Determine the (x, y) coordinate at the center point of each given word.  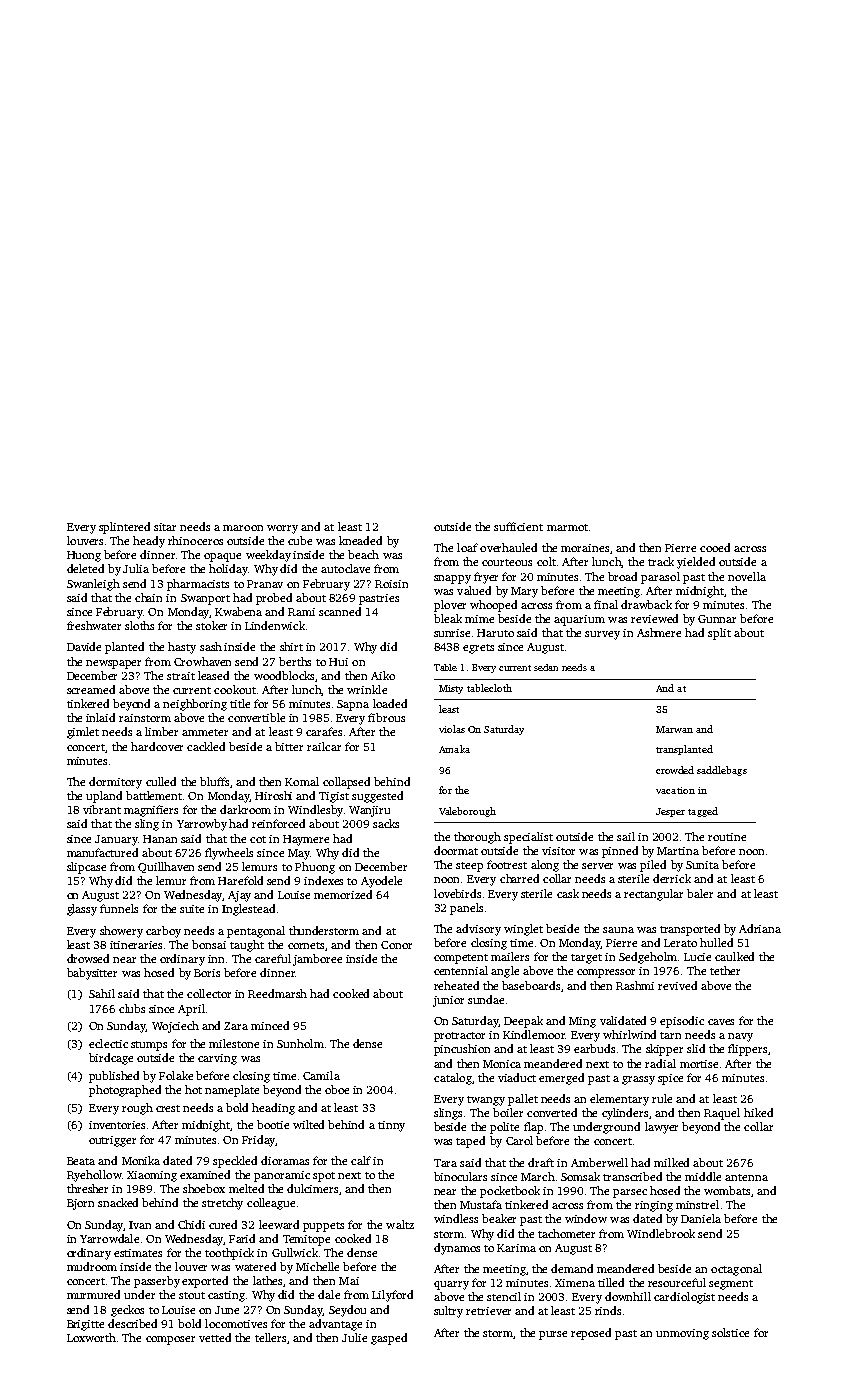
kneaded (360, 540)
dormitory (115, 783)
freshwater (94, 625)
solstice (730, 1332)
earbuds (594, 1048)
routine (727, 837)
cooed (715, 547)
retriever (488, 1311)
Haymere (306, 840)
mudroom (92, 1266)
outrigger (112, 1141)
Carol (519, 1140)
